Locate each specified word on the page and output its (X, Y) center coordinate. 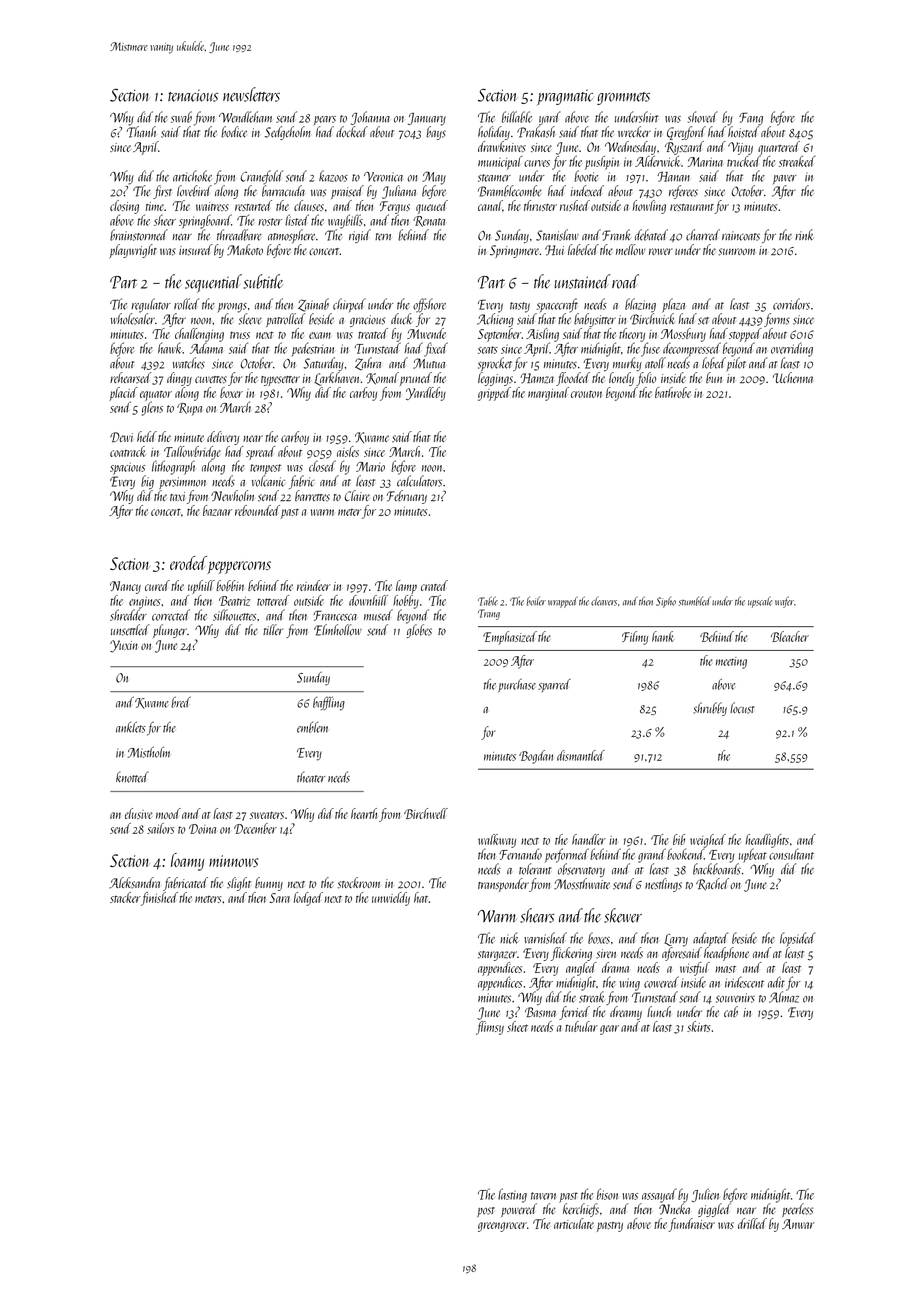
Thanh (141, 132)
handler (589, 839)
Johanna (370, 118)
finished (159, 899)
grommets (623, 98)
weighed (708, 841)
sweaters (267, 815)
